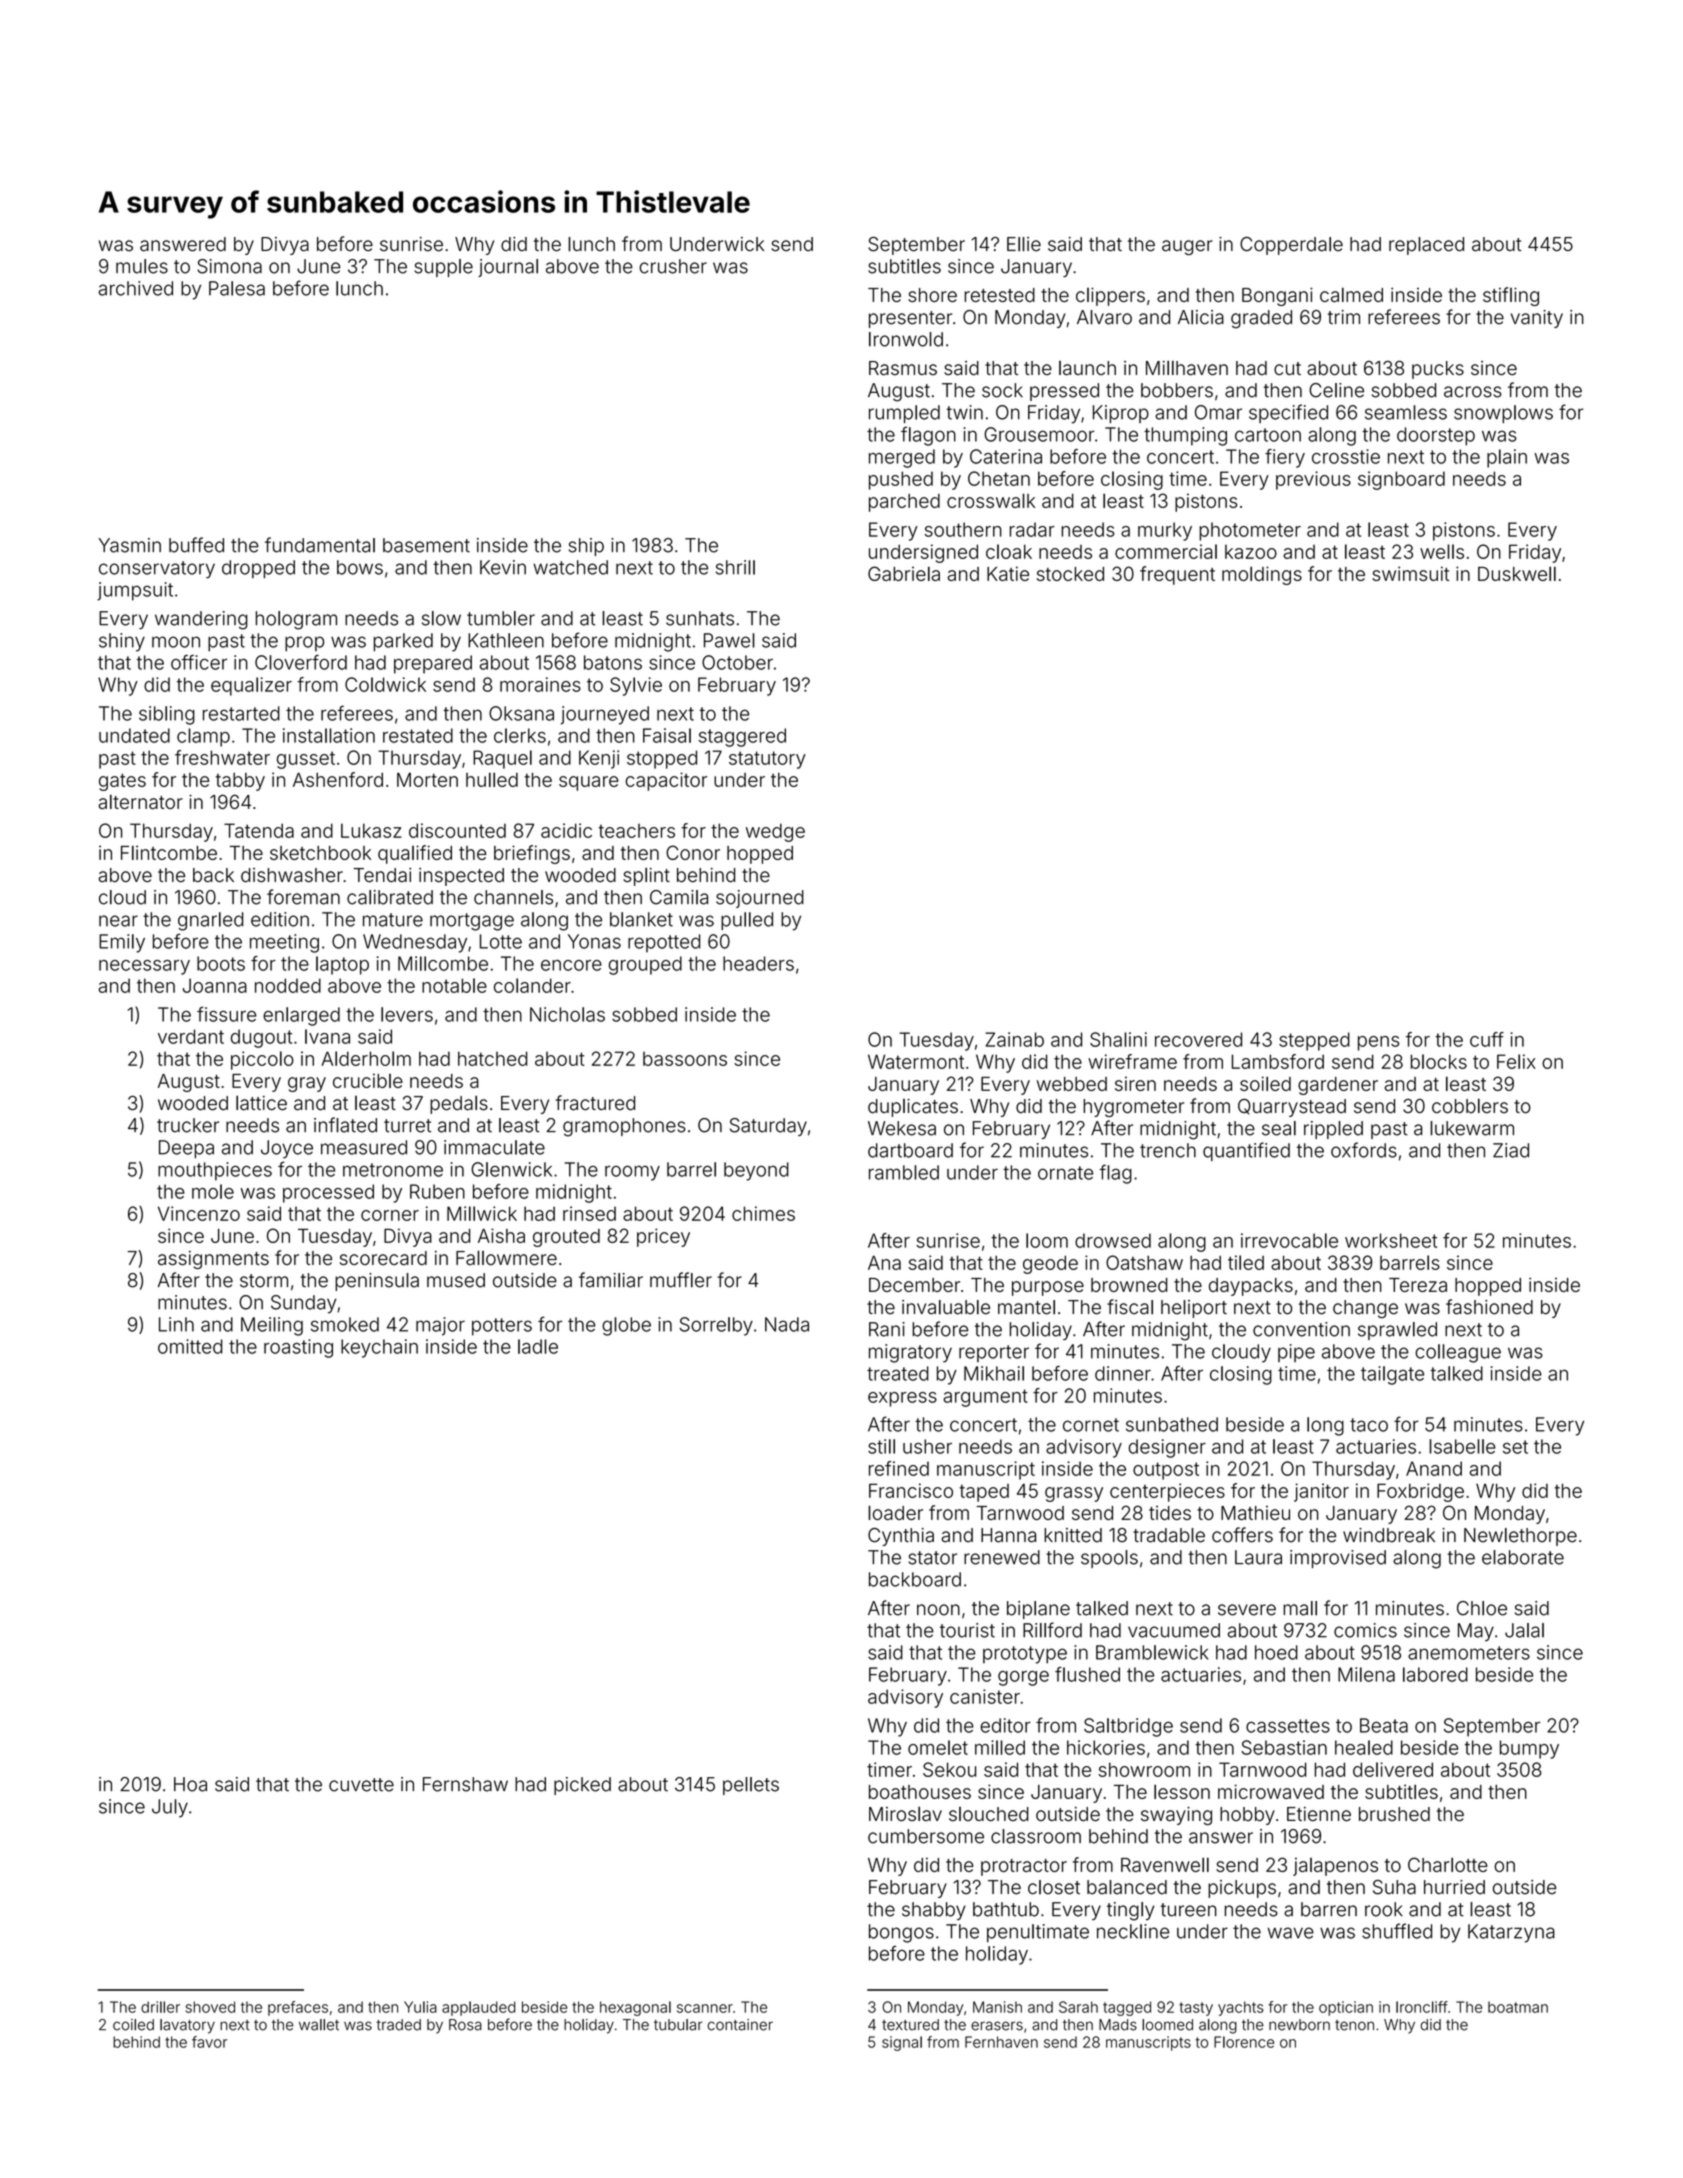  What do you see at coordinates (1177, 575) in the image?
I see `frequent` at bounding box center [1177, 575].
